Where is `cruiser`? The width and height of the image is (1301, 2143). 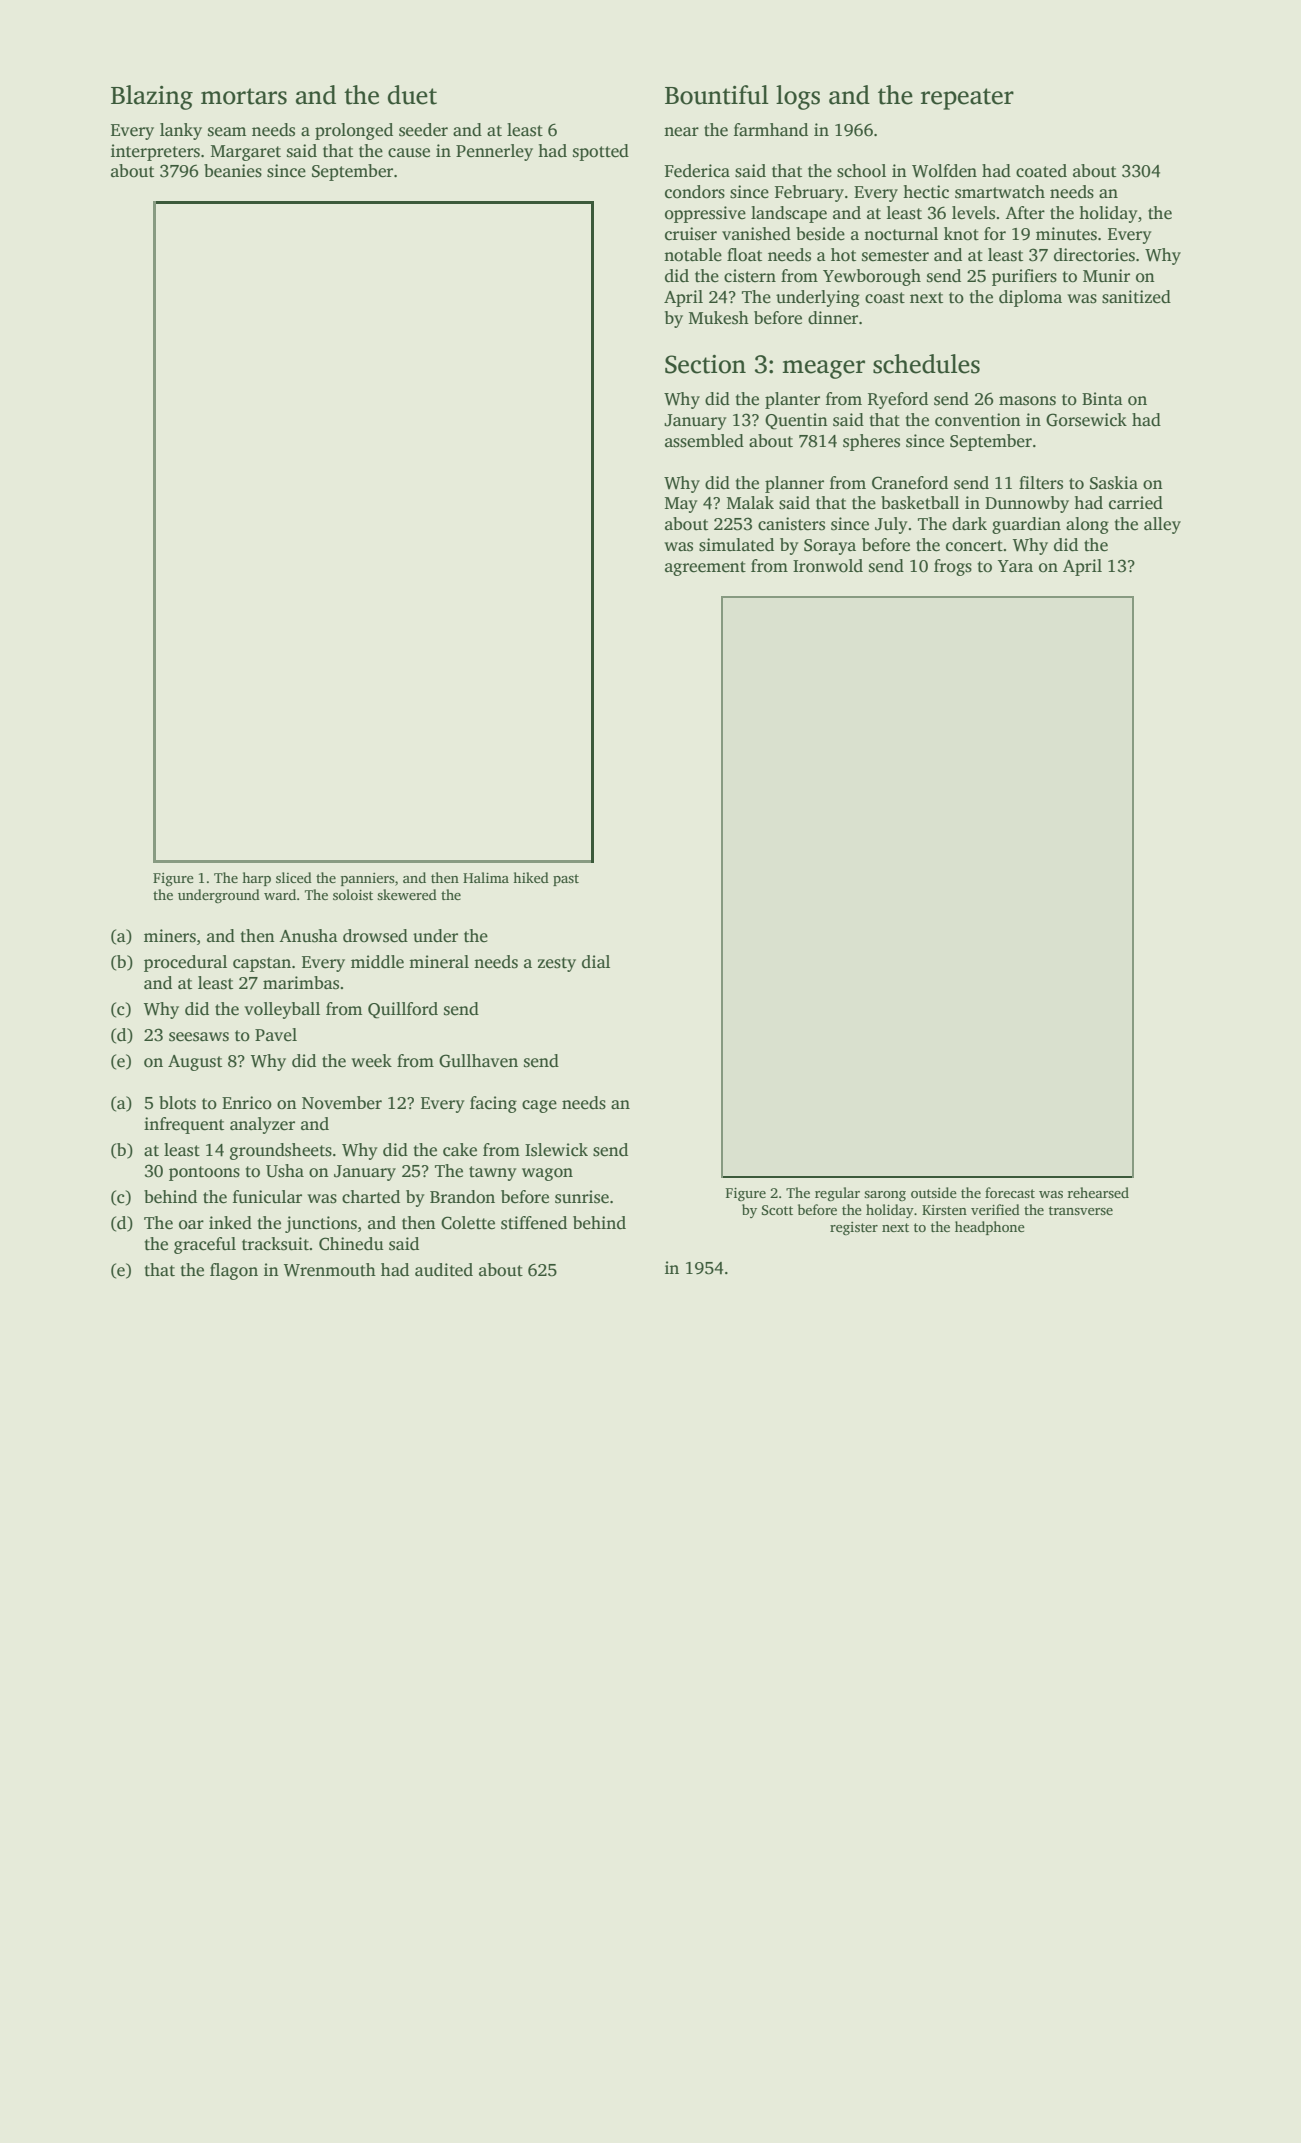 cruiser is located at coordinates (691, 234).
